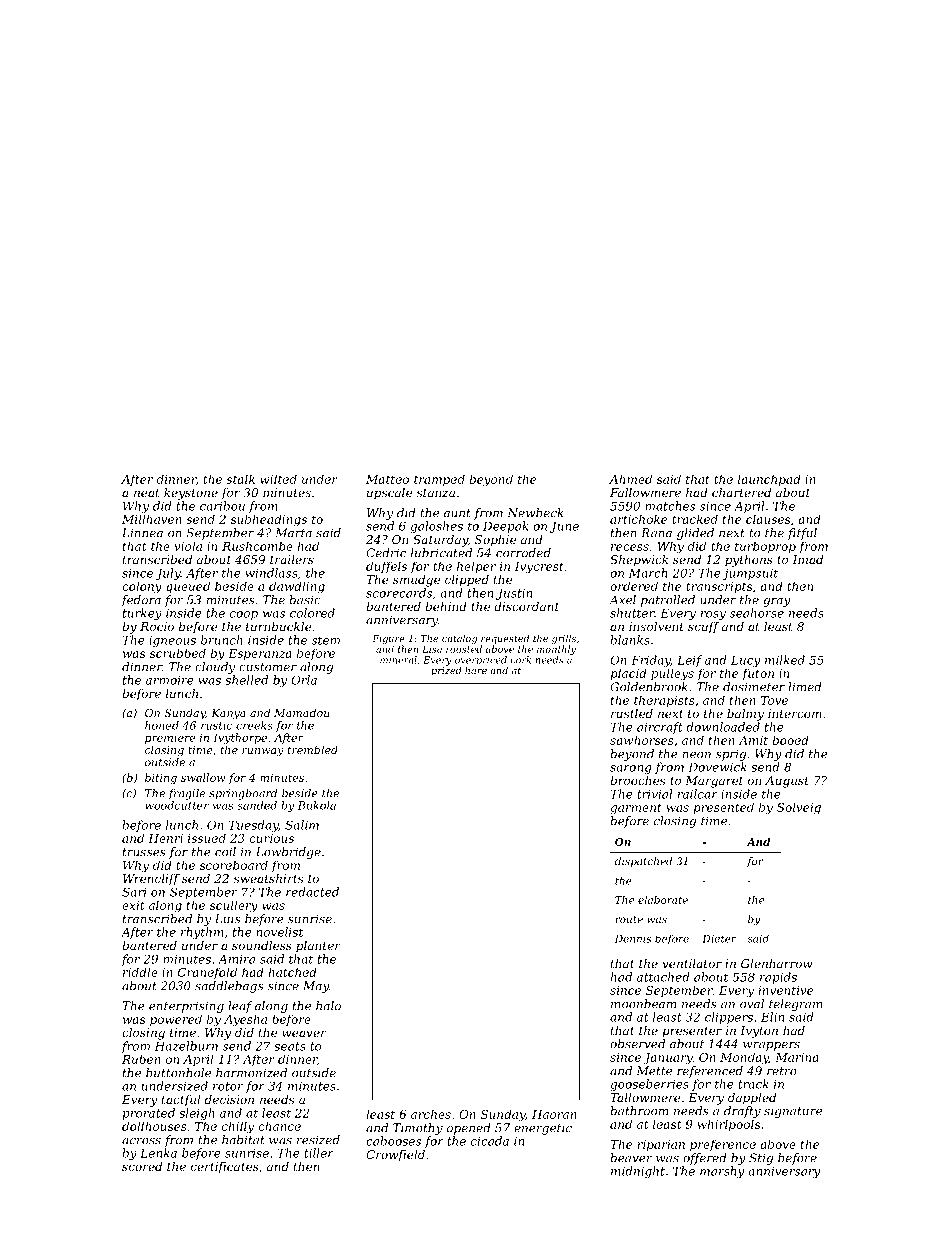 This screenshot has height=1233, width=952. Describe the element at coordinates (134, 892) in the screenshot. I see `Sari` at that location.
